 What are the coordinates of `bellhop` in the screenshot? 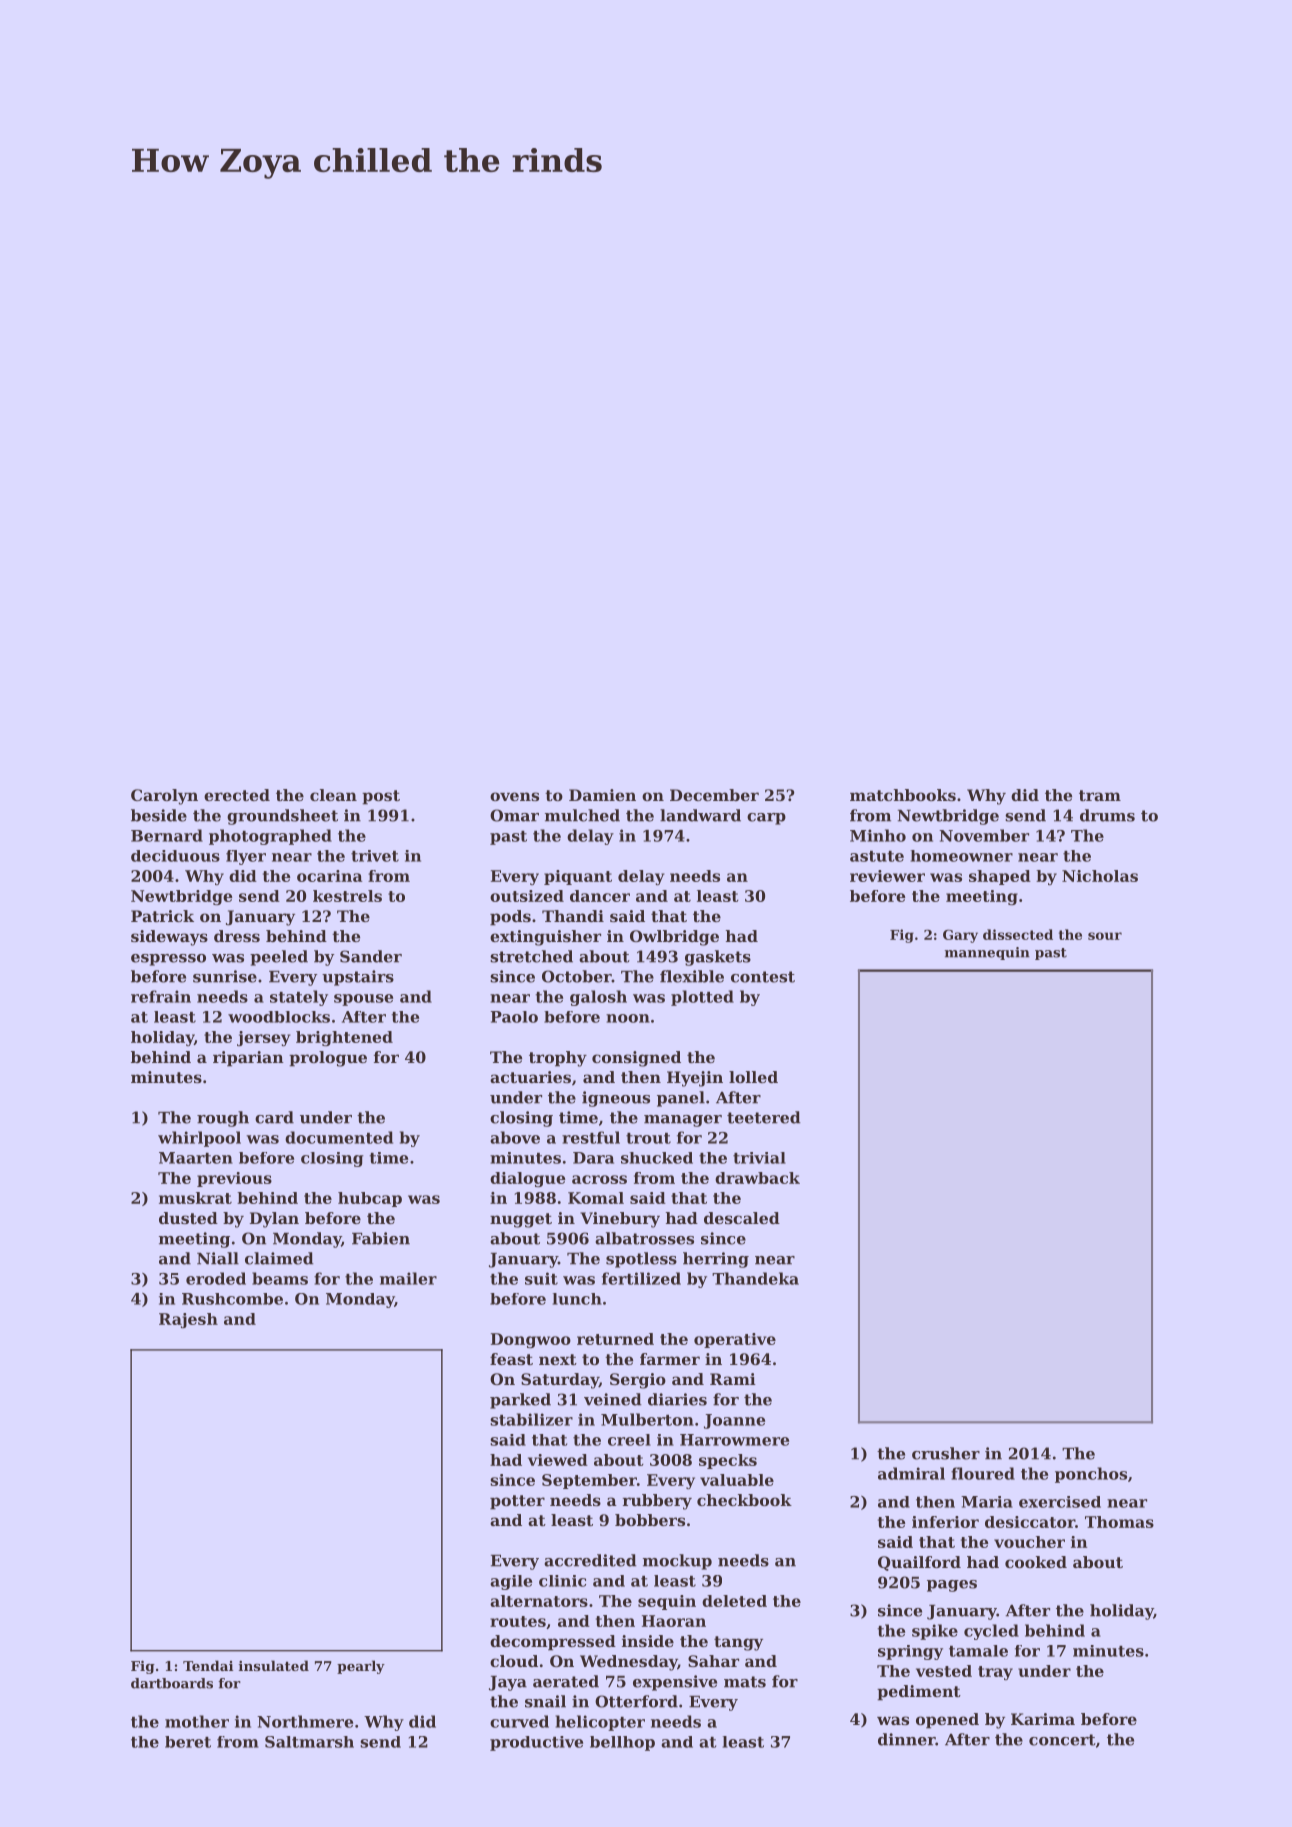 It's located at (622, 1743).
